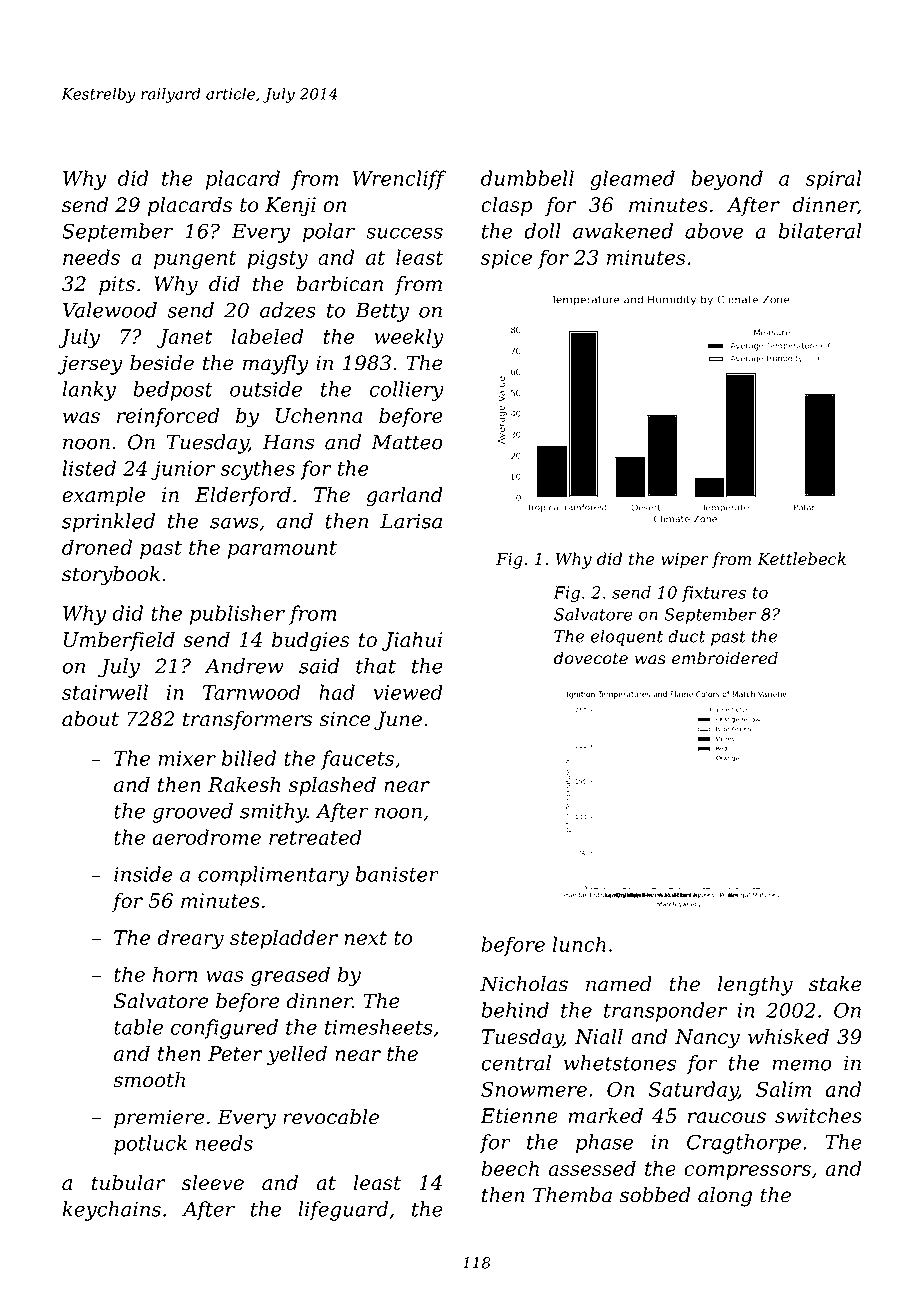 This screenshot has width=924, height=1311. Describe the element at coordinates (835, 984) in the screenshot. I see `stake` at that location.
